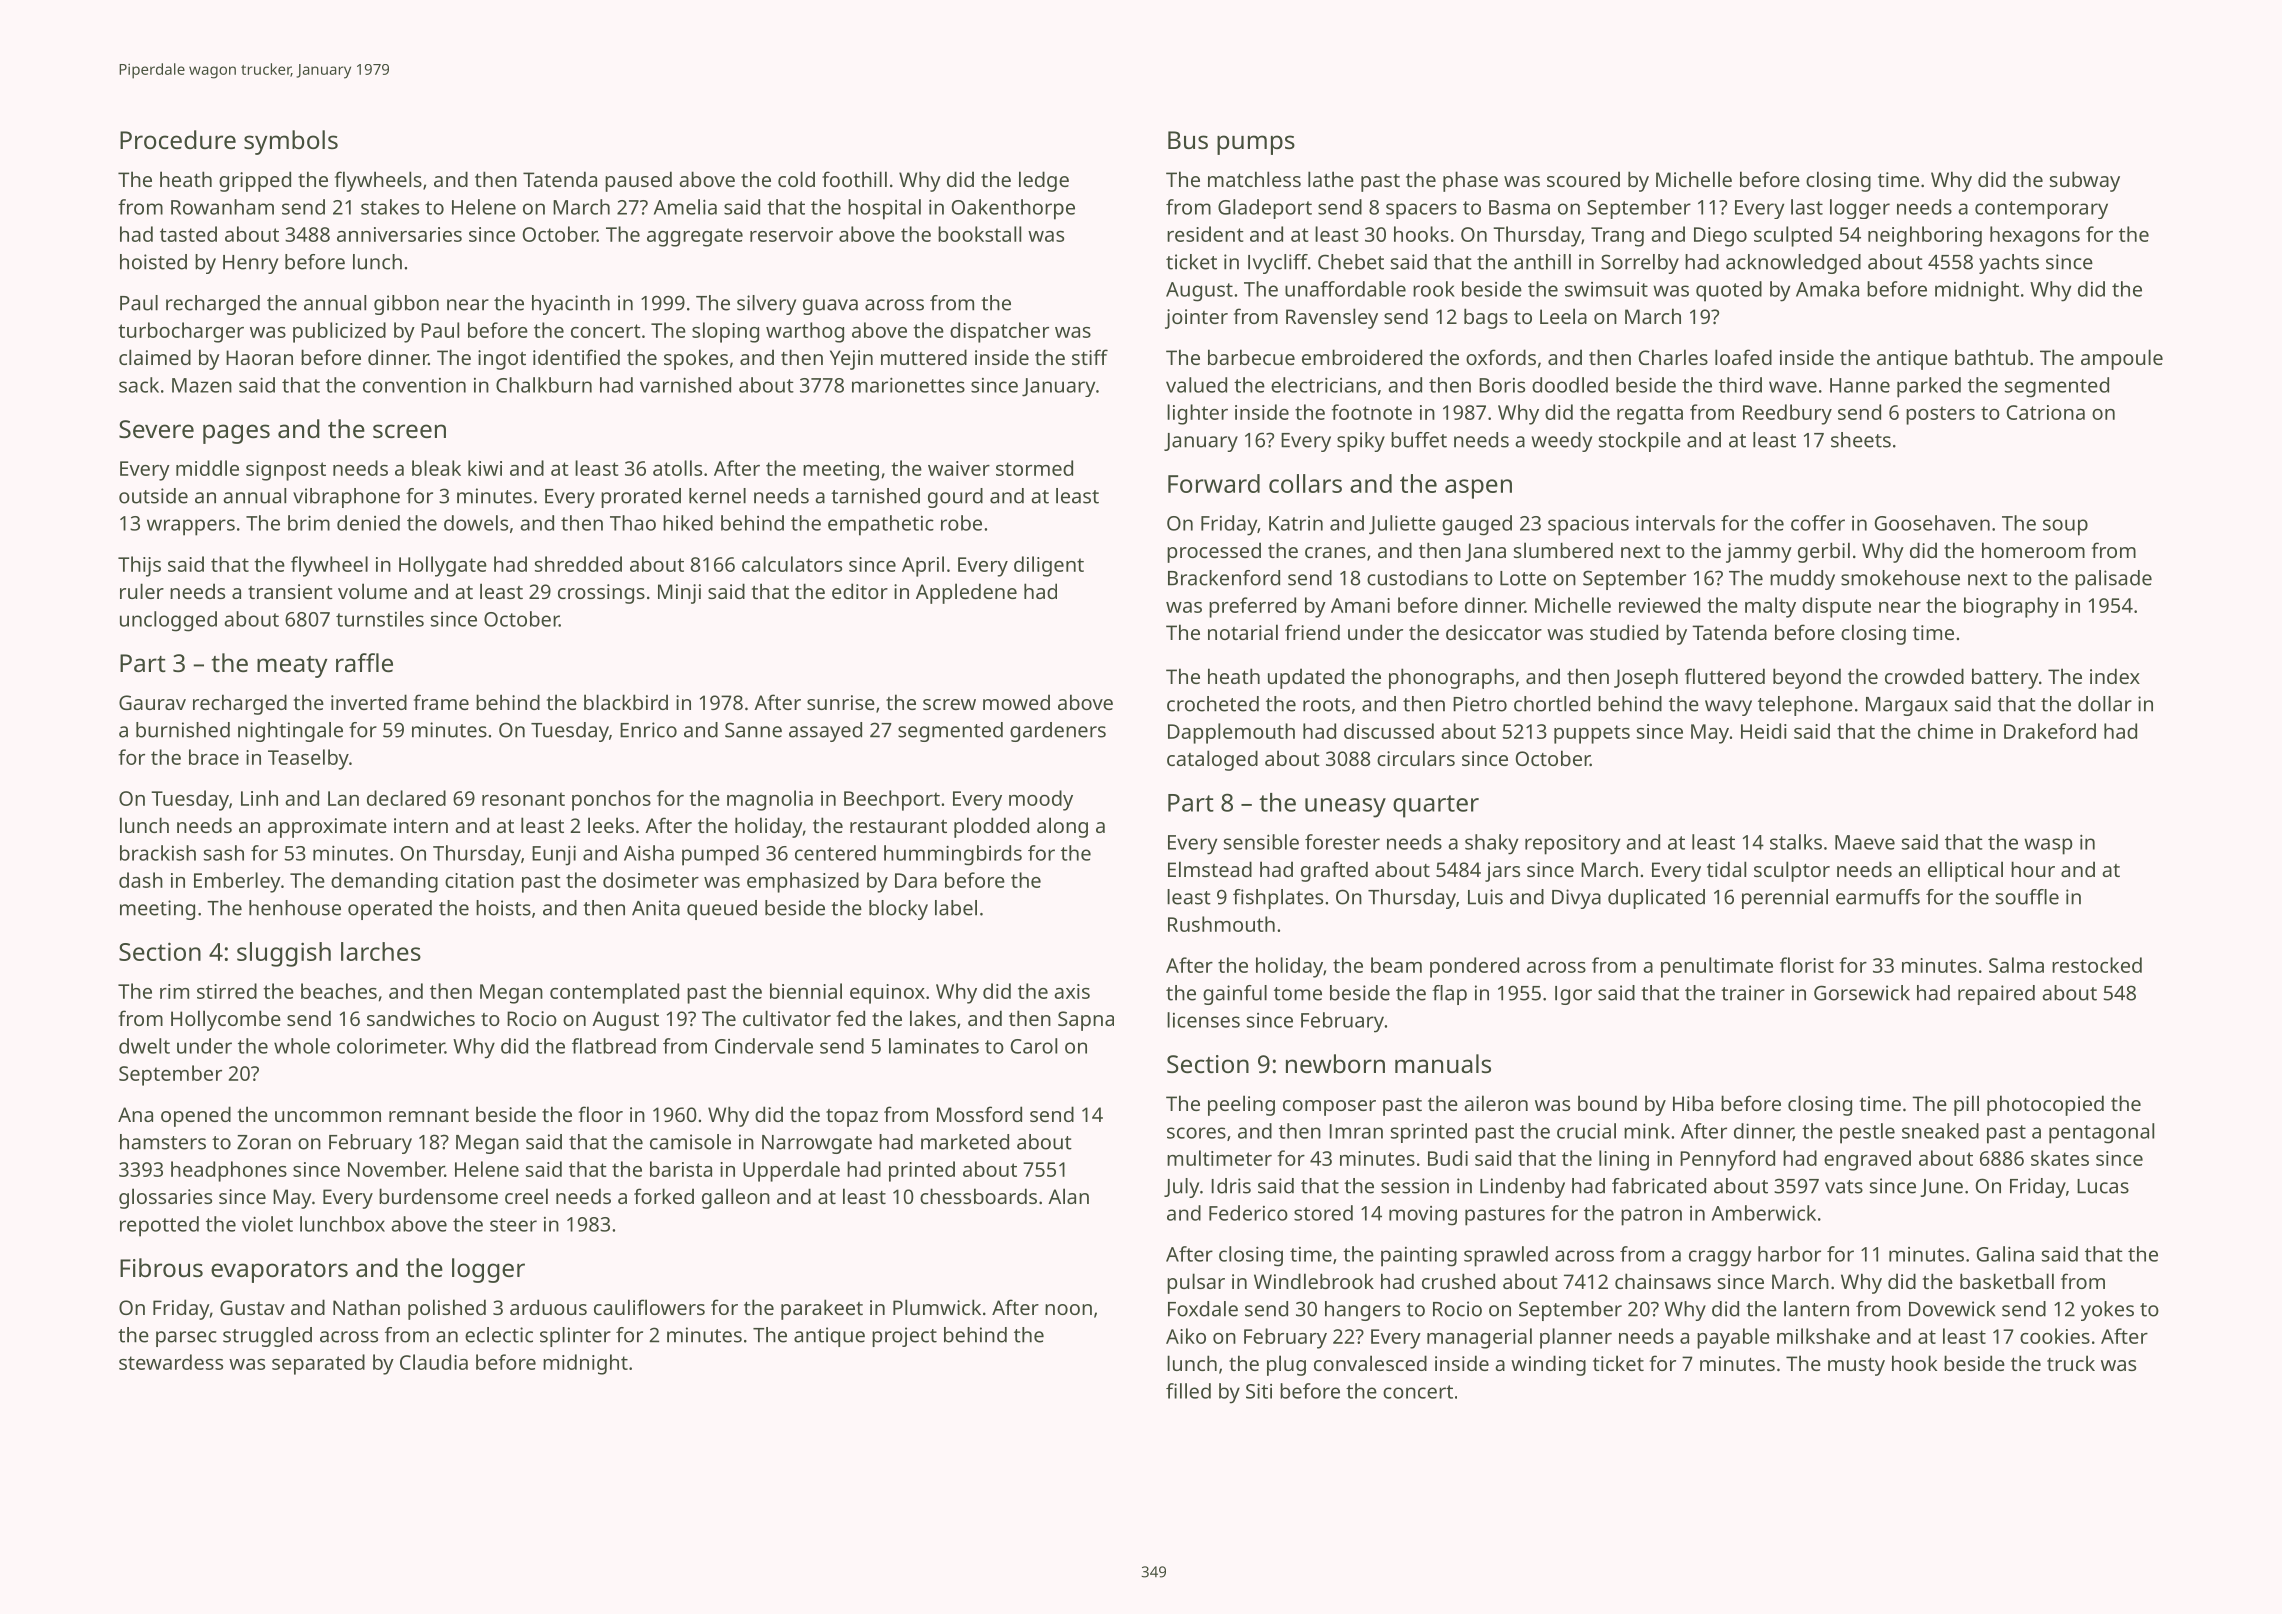 The height and width of the screenshot is (1614, 2282). What do you see at coordinates (2055, 1336) in the screenshot?
I see `cookies` at bounding box center [2055, 1336].
